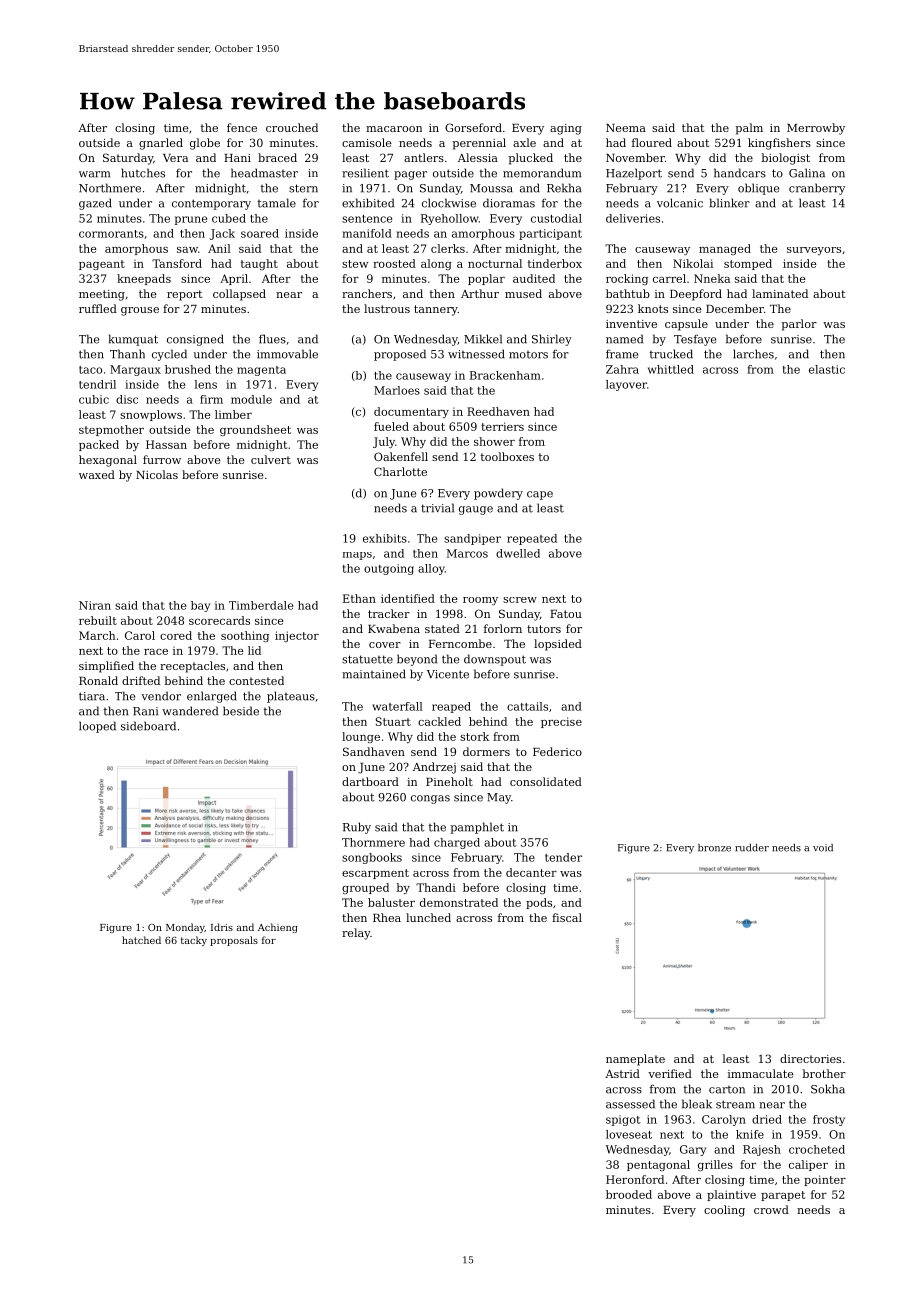 The height and width of the page is (1308, 924). What do you see at coordinates (161, 144) in the page?
I see `gnarled` at bounding box center [161, 144].
